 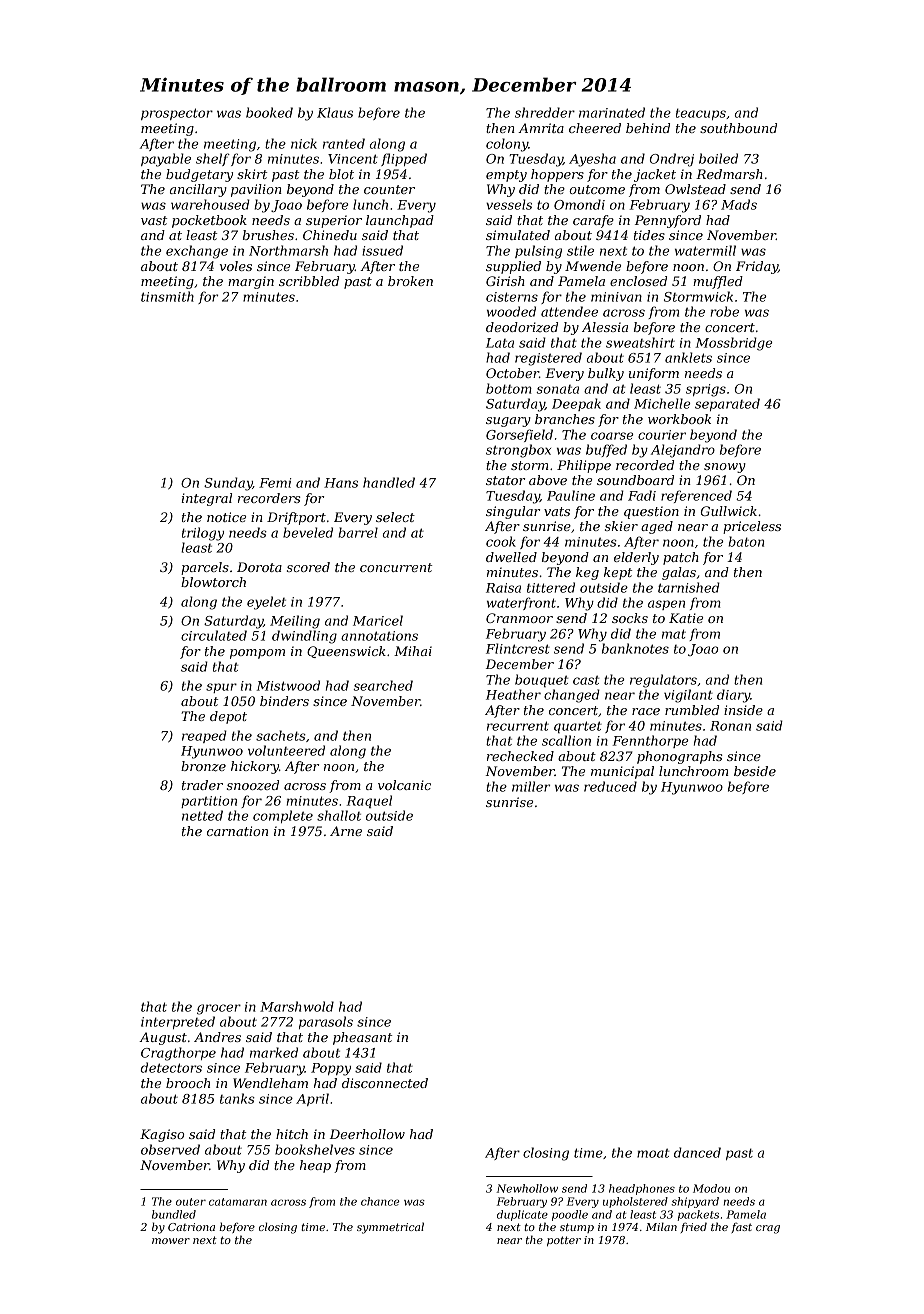 What do you see at coordinates (166, 160) in the screenshot?
I see `payable` at bounding box center [166, 160].
